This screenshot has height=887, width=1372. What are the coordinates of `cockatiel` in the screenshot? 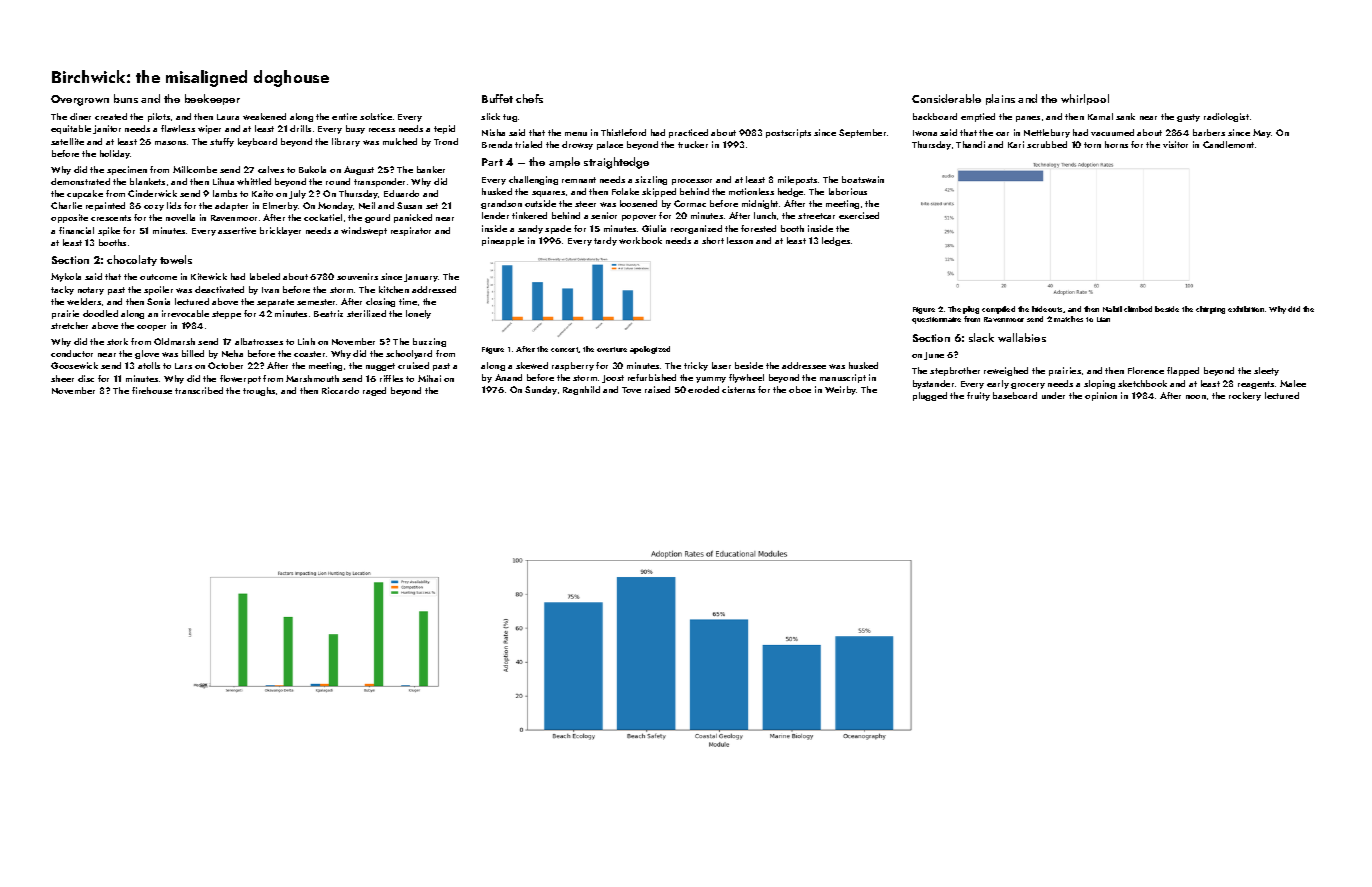 It's located at (323, 217).
